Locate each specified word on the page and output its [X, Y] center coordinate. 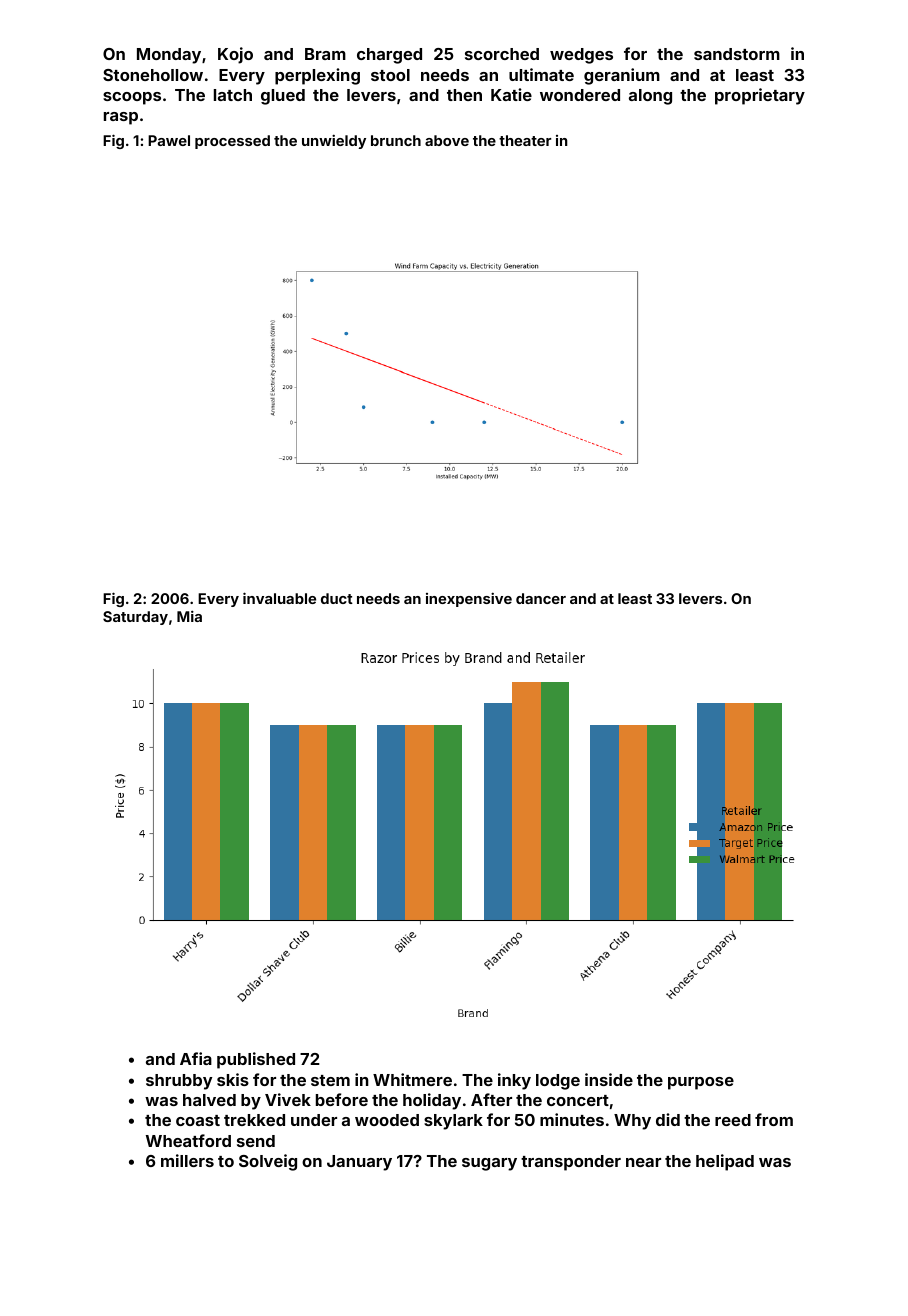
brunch [396, 140]
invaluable [279, 598]
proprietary [760, 96]
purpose [701, 1083]
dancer [541, 598]
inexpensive [469, 599]
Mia [189, 616]
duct [337, 598]
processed [232, 142]
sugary [489, 1164]
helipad [725, 1162]
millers [187, 1160]
